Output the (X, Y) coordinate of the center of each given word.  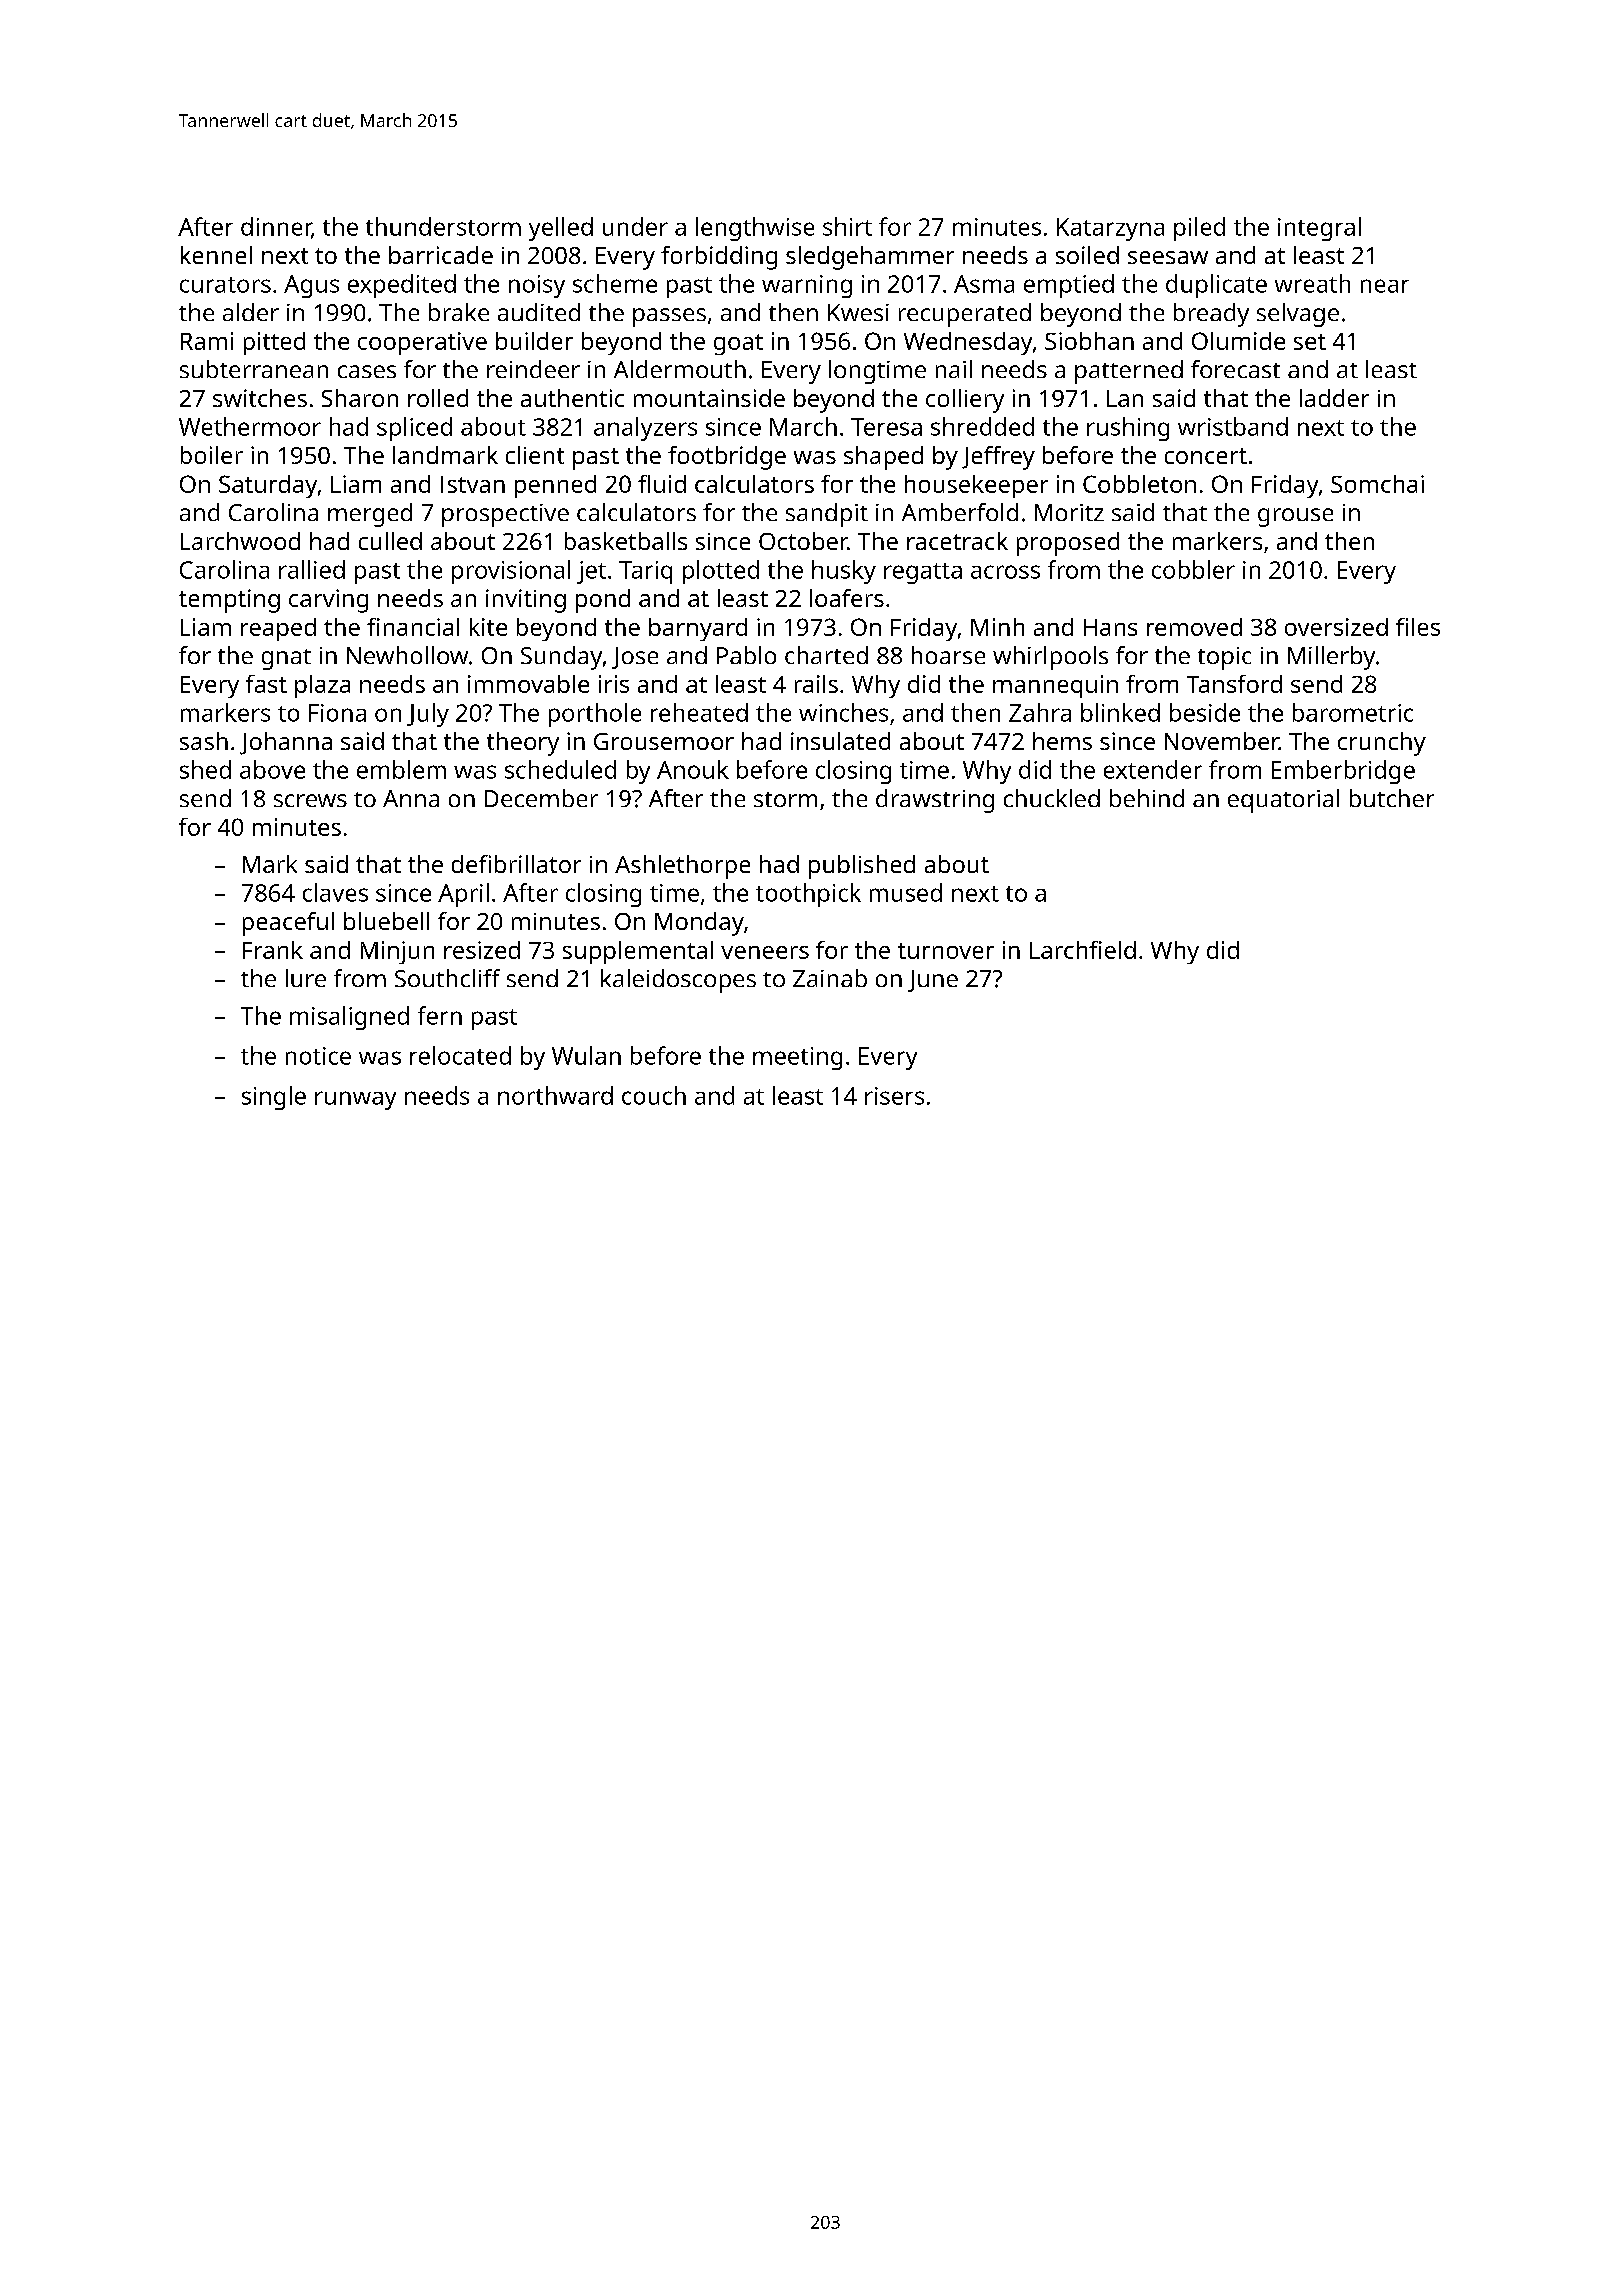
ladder (1334, 398)
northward (555, 1095)
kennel (216, 255)
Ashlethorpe (682, 867)
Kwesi (858, 312)
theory (523, 744)
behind (1147, 798)
